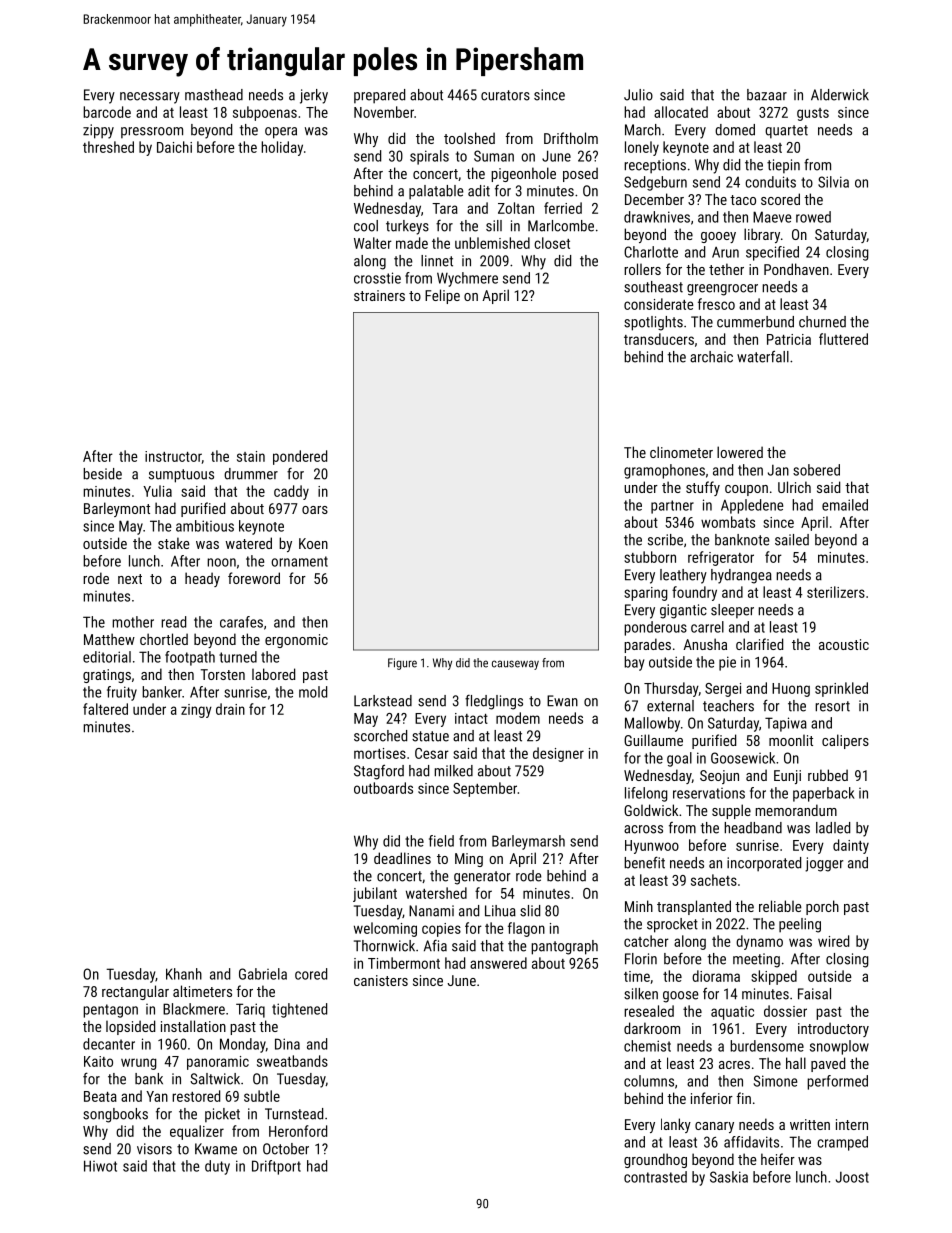  Describe the element at coordinates (841, 689) in the screenshot. I see `sprinkled` at that location.
